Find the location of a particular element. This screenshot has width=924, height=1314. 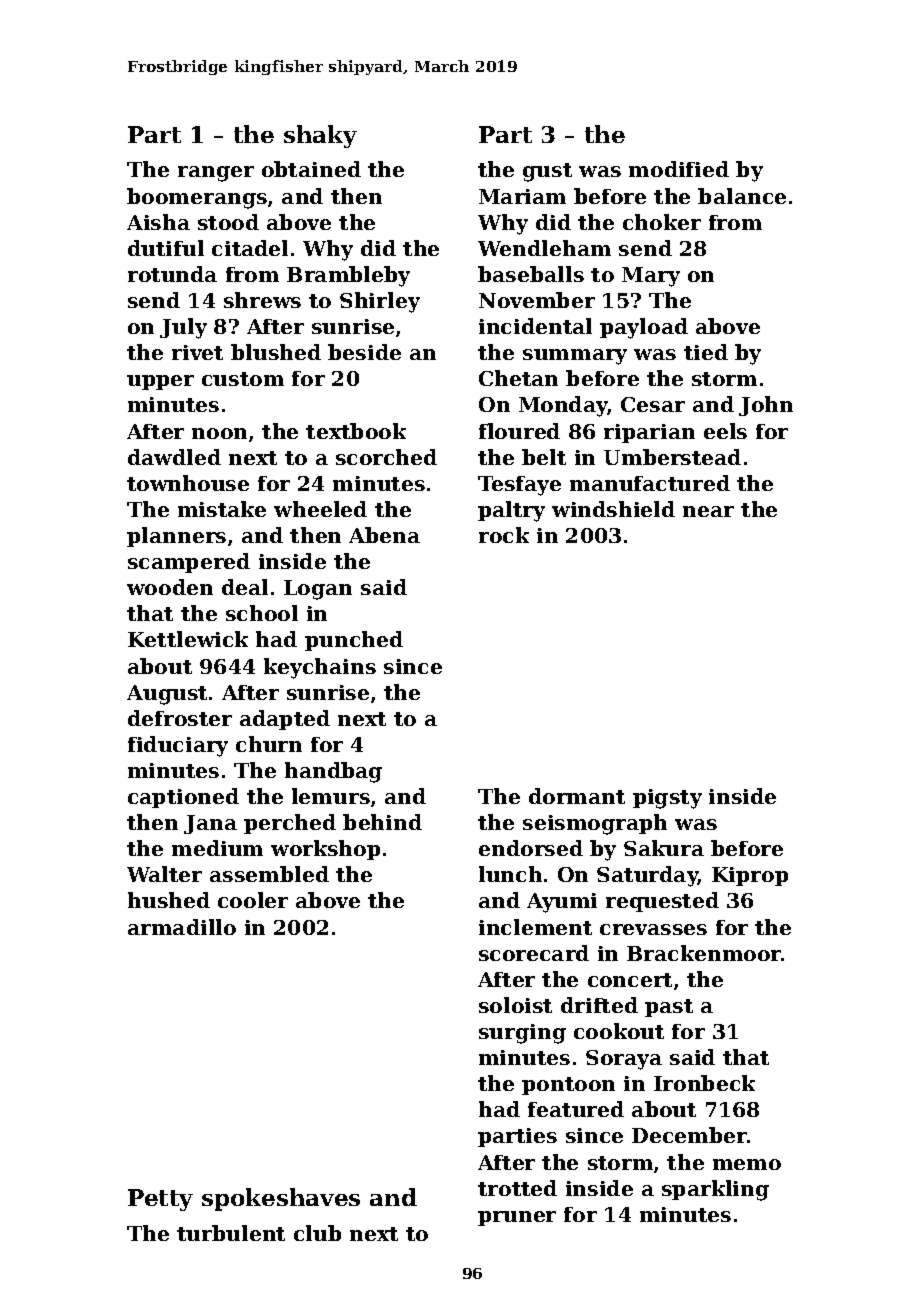

behind is located at coordinates (382, 822).
